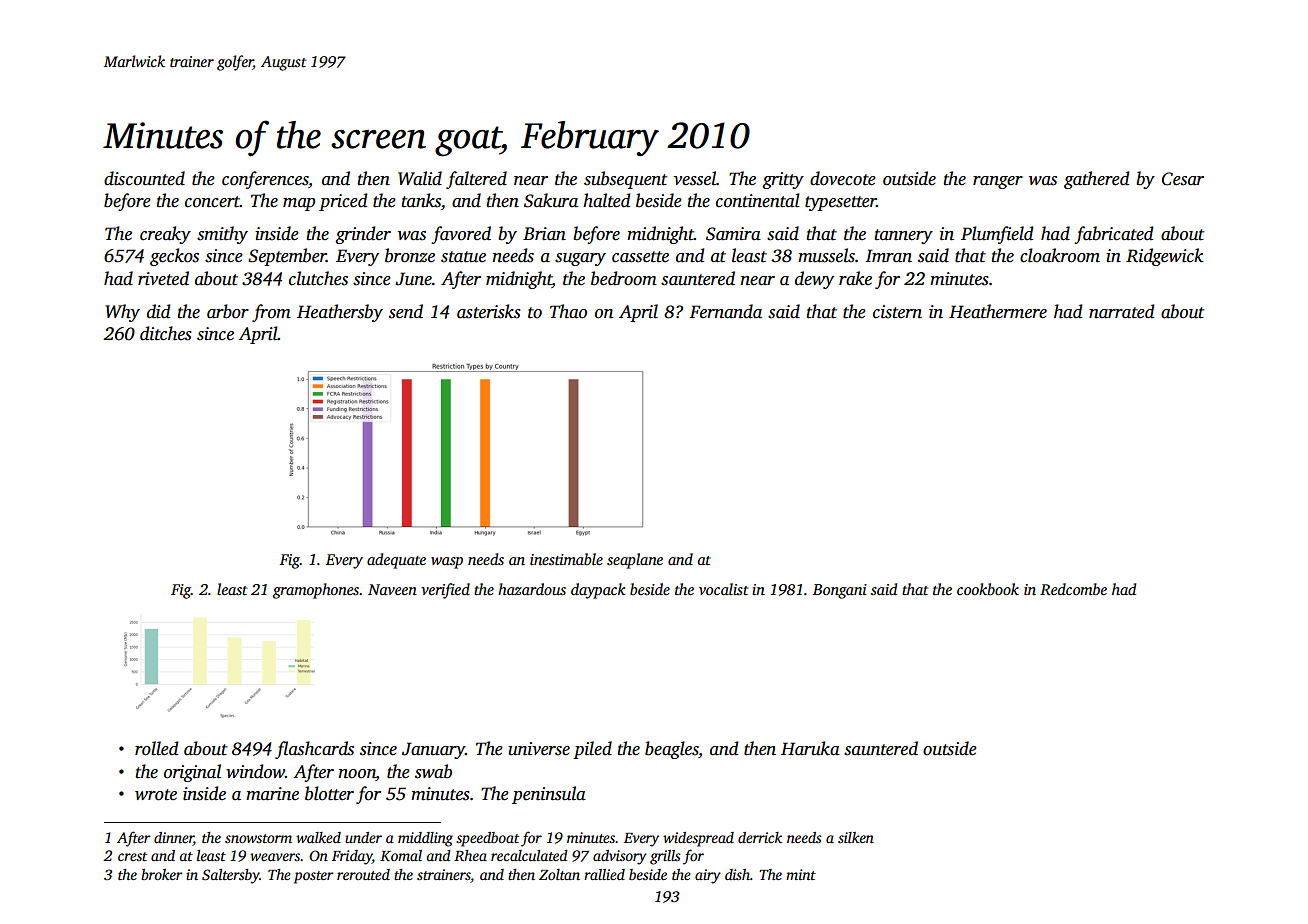 The height and width of the page is (924, 1308). Describe the element at coordinates (122, 313) in the page. I see `Why` at that location.
